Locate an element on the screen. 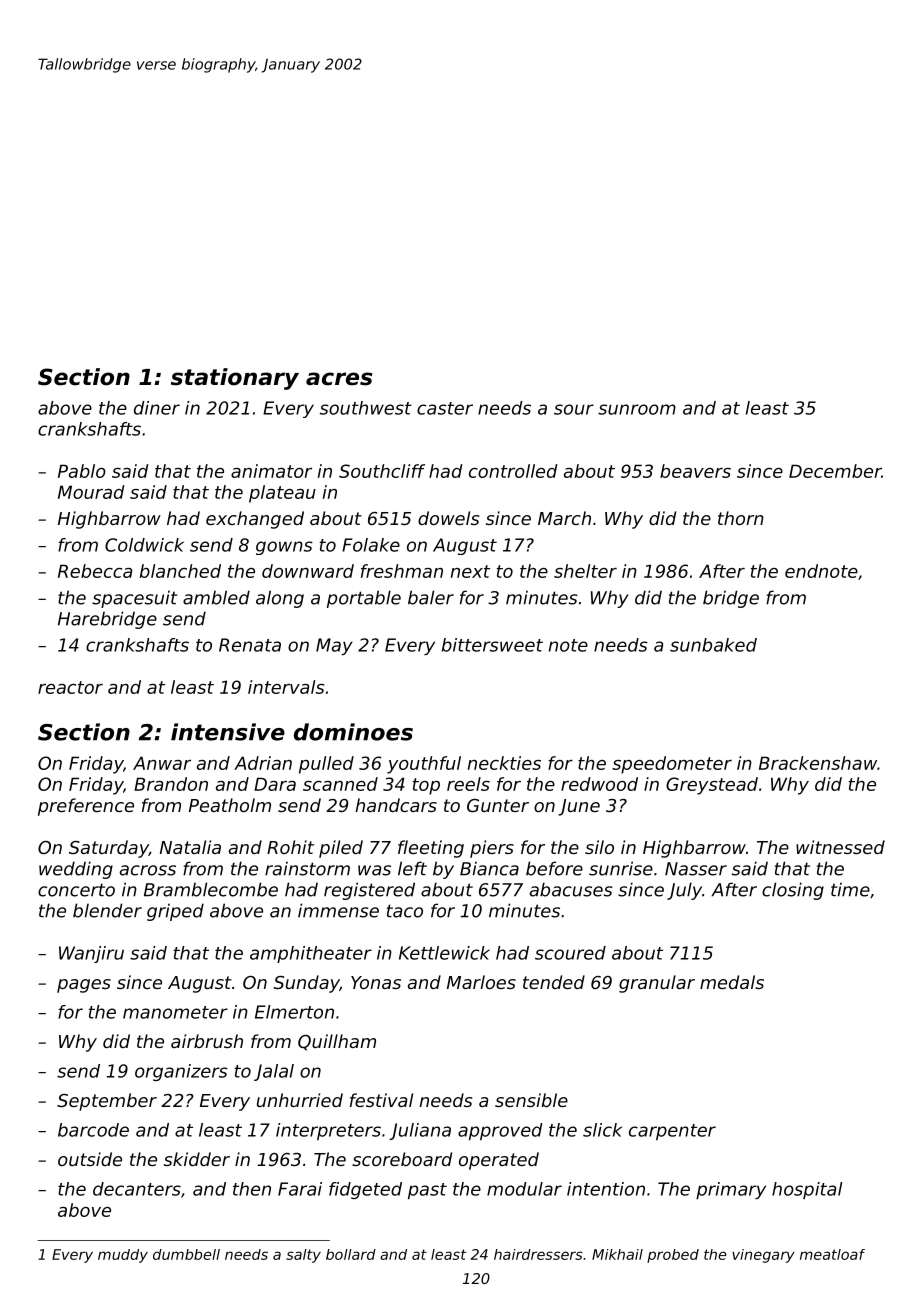 The image size is (924, 1308). carpenter is located at coordinates (672, 1132).
